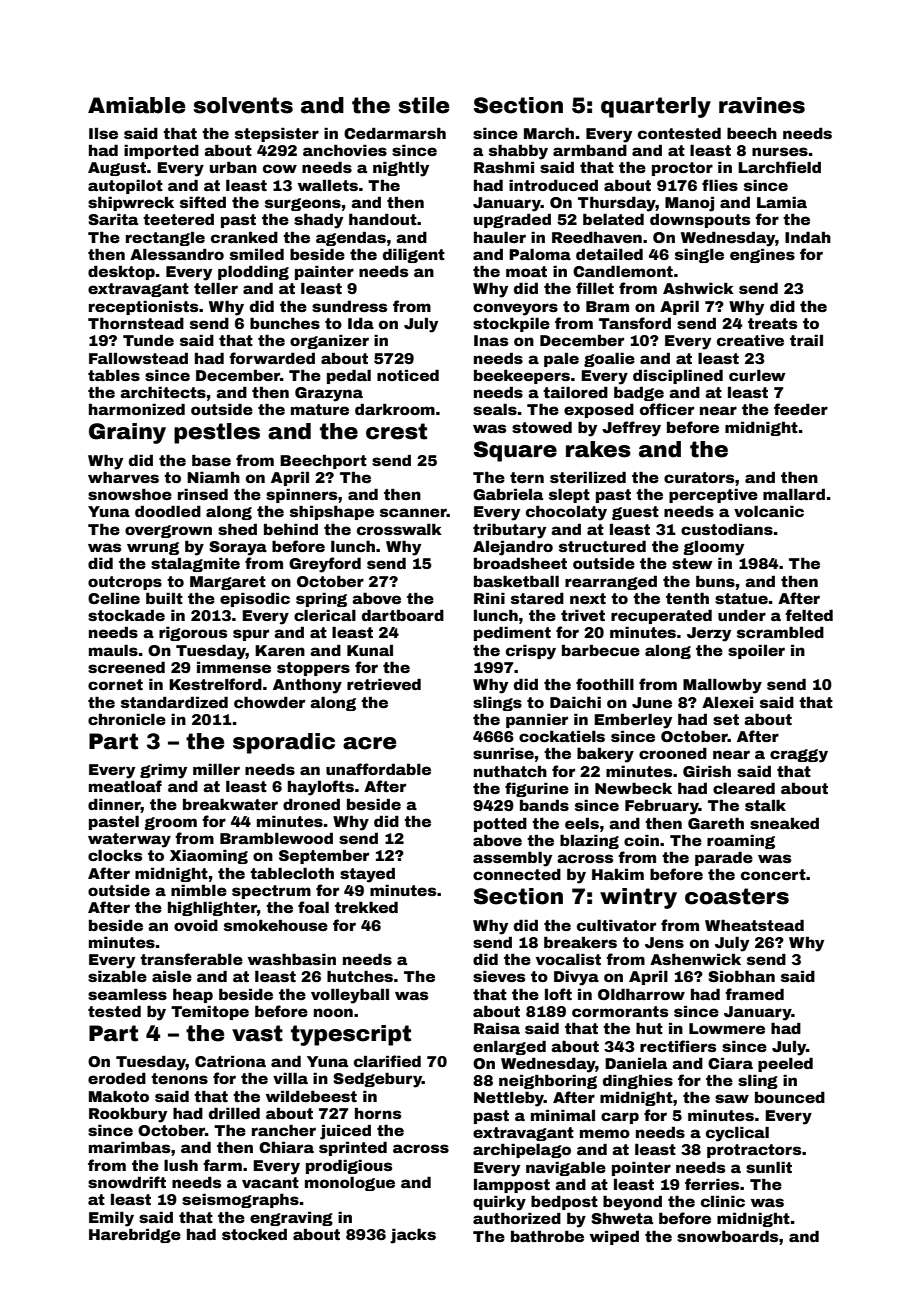  I want to click on officer, so click(667, 409).
